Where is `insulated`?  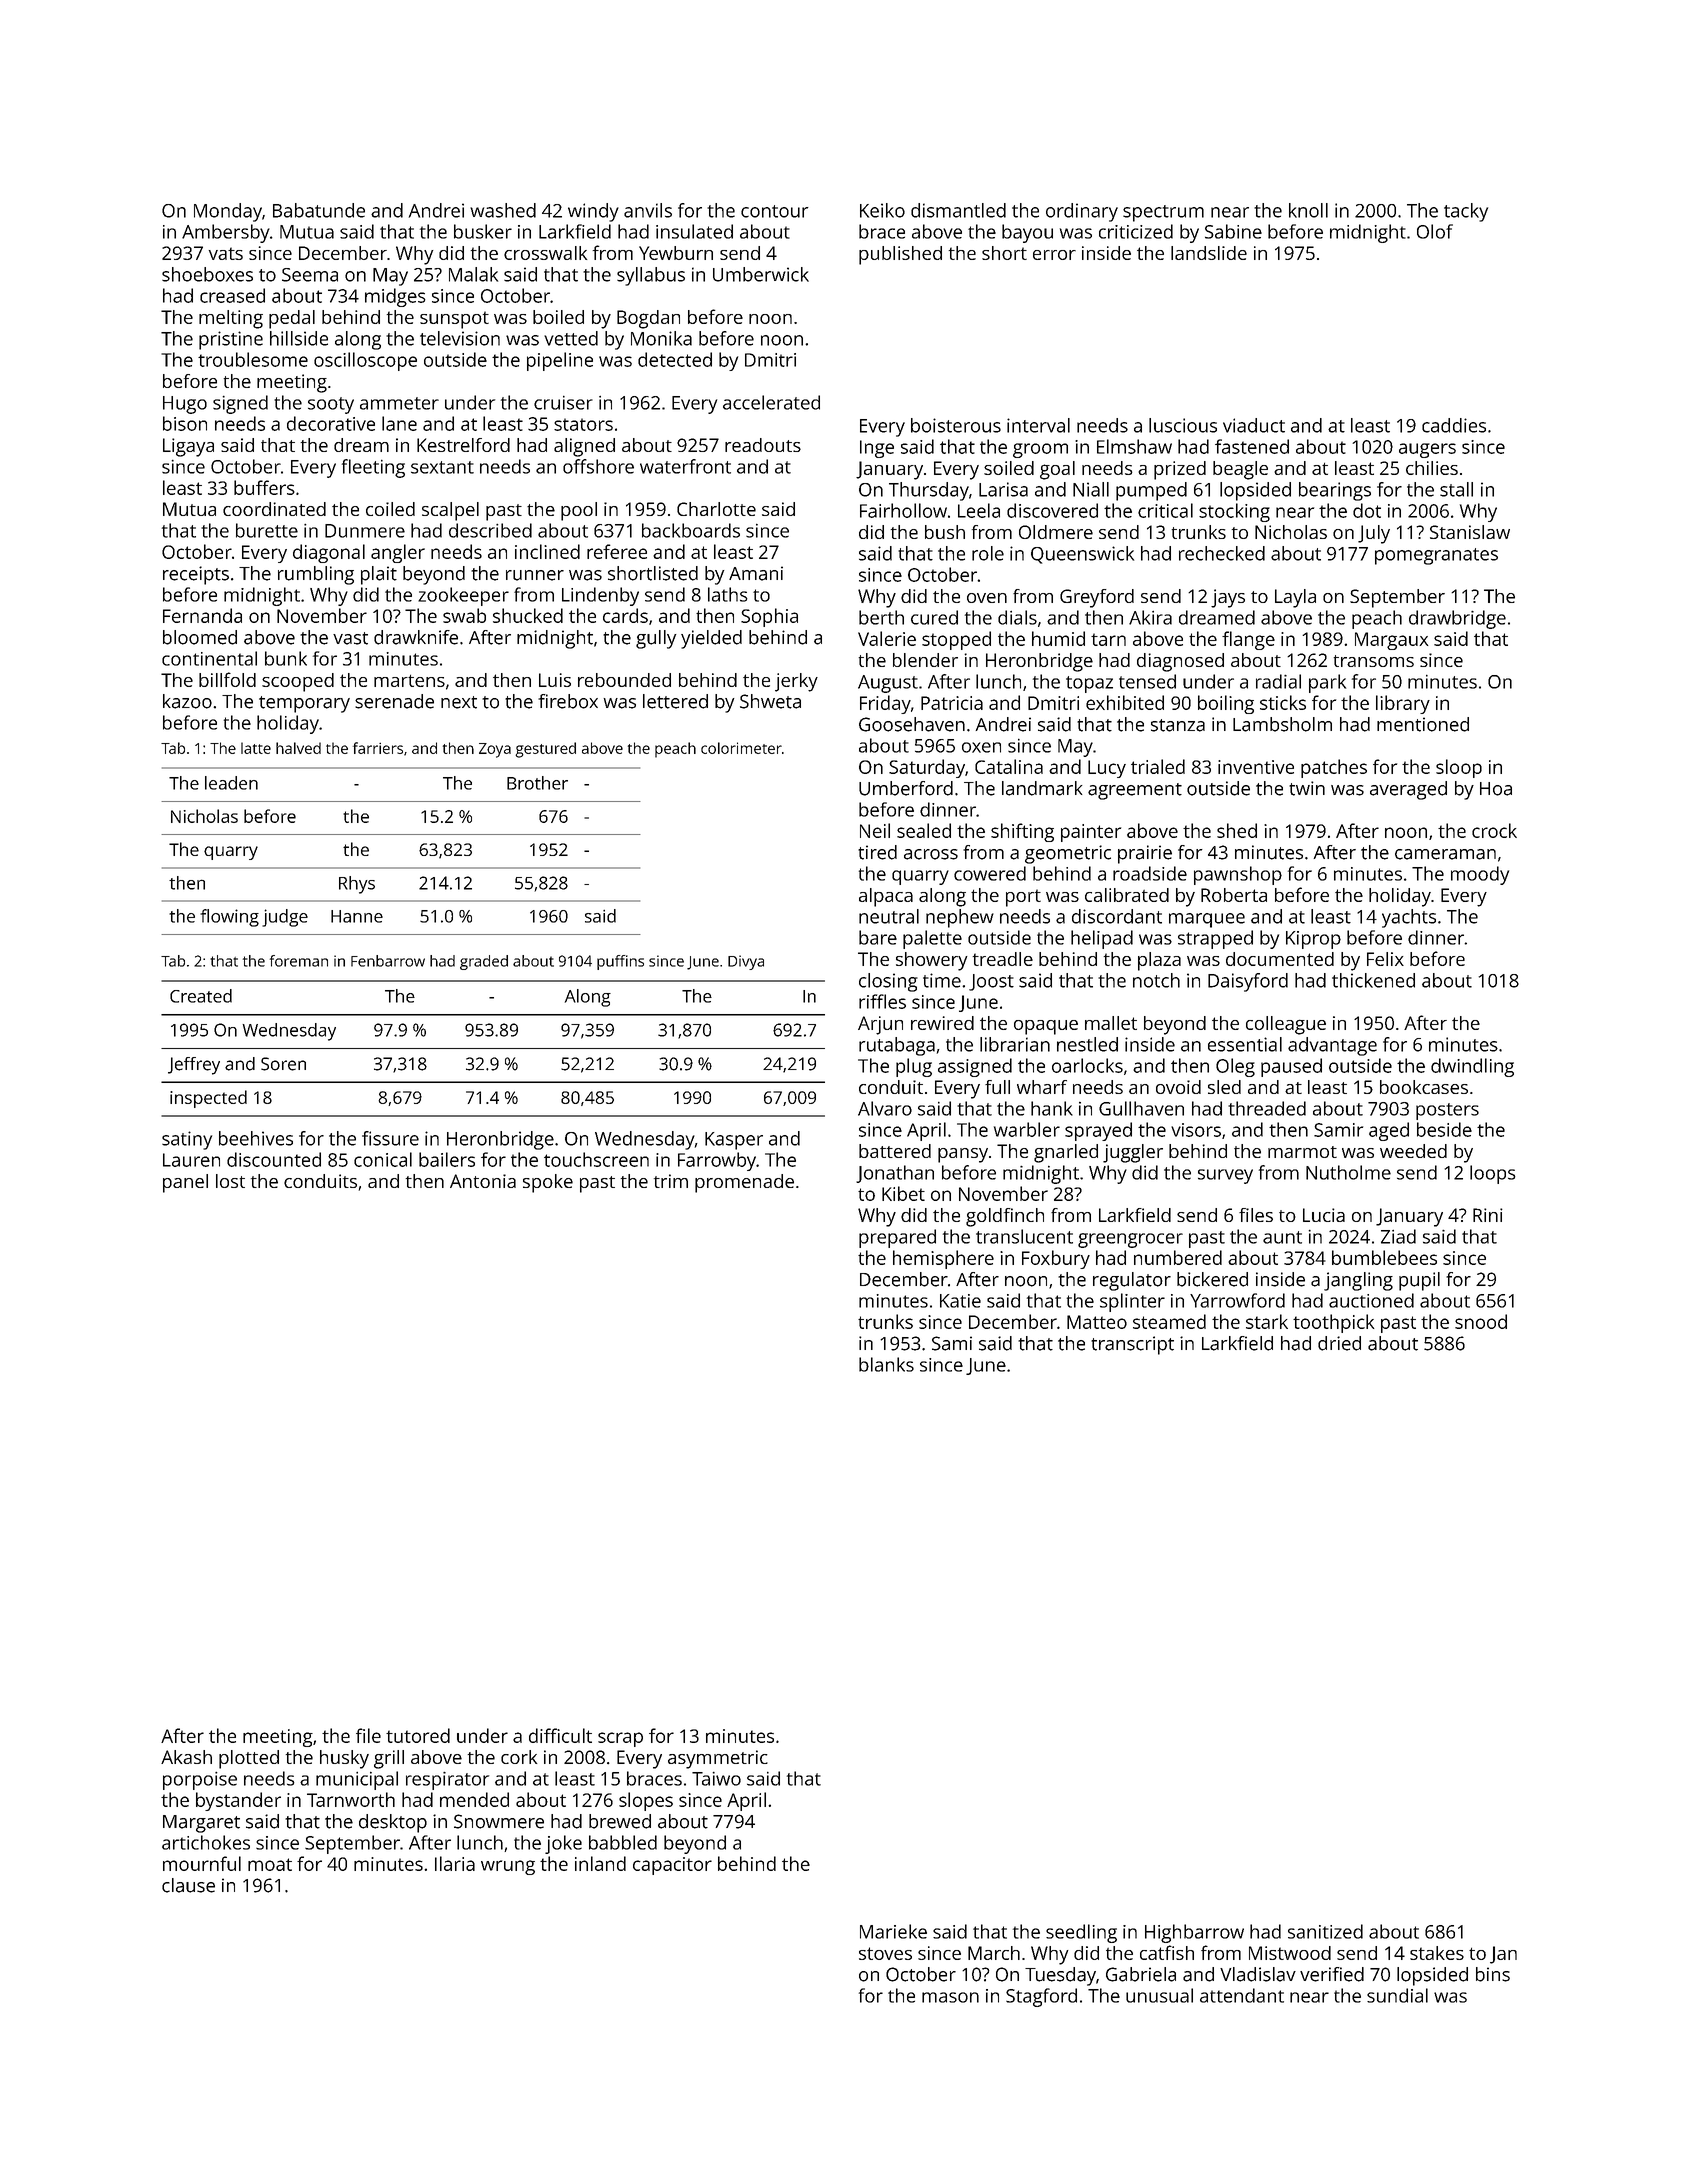
insulated is located at coordinates (694, 231).
